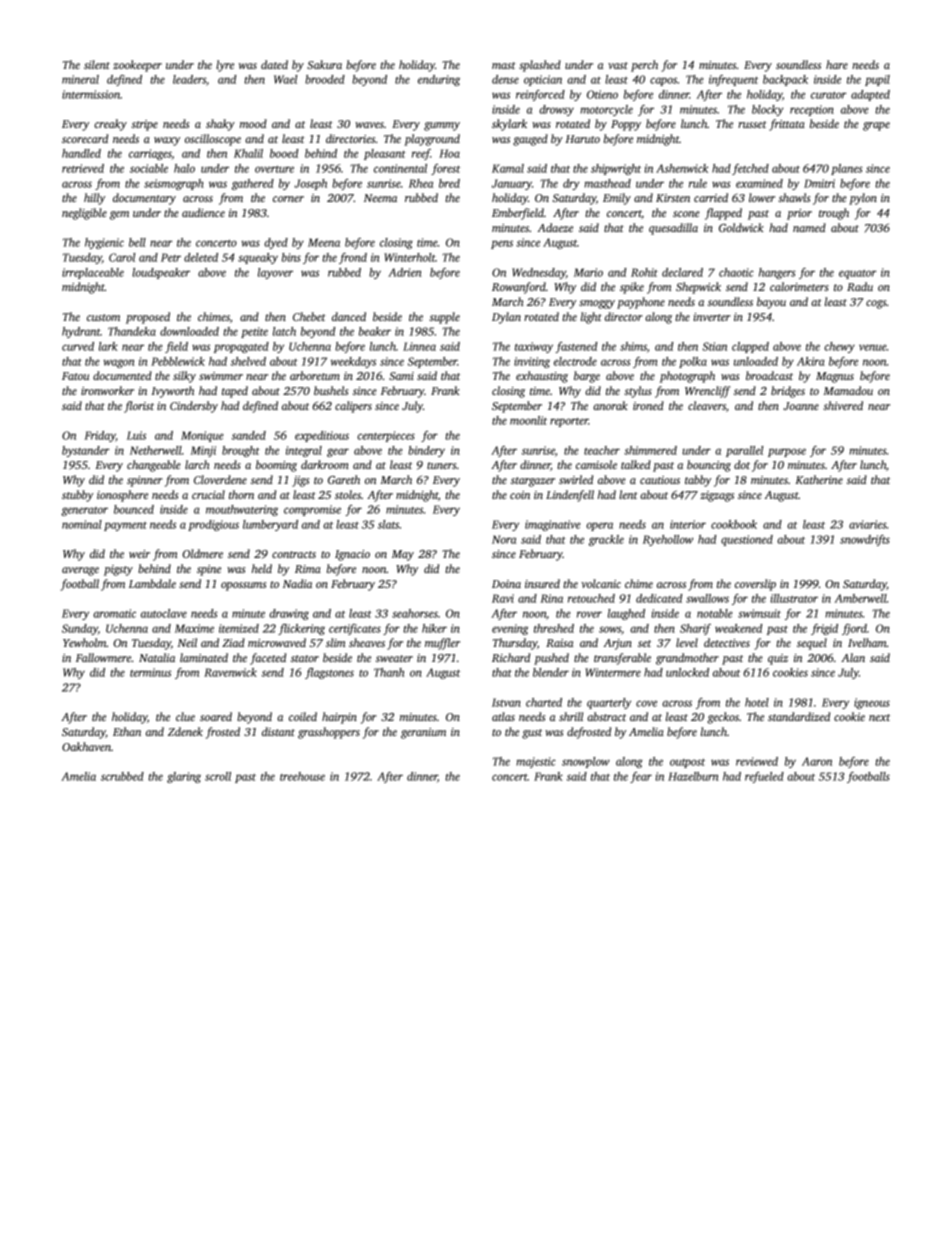 Image resolution: width=952 pixels, height=1233 pixels. I want to click on Alan, so click(853, 657).
